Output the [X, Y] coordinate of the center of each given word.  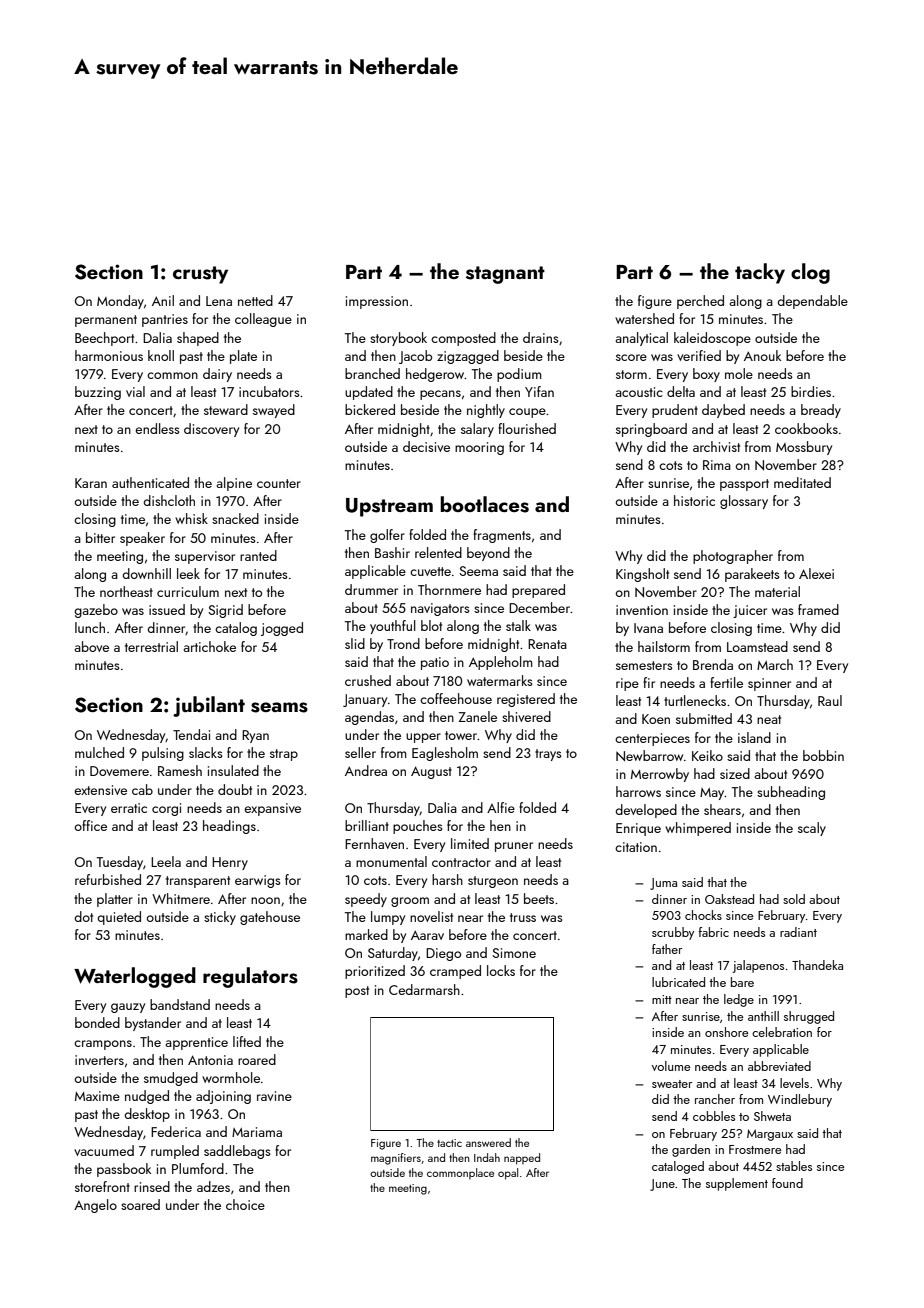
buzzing [98, 393]
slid [355, 643]
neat [769, 719]
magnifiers [396, 1159]
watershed [644, 318]
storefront [102, 1186]
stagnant [505, 275]
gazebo [96, 611]
